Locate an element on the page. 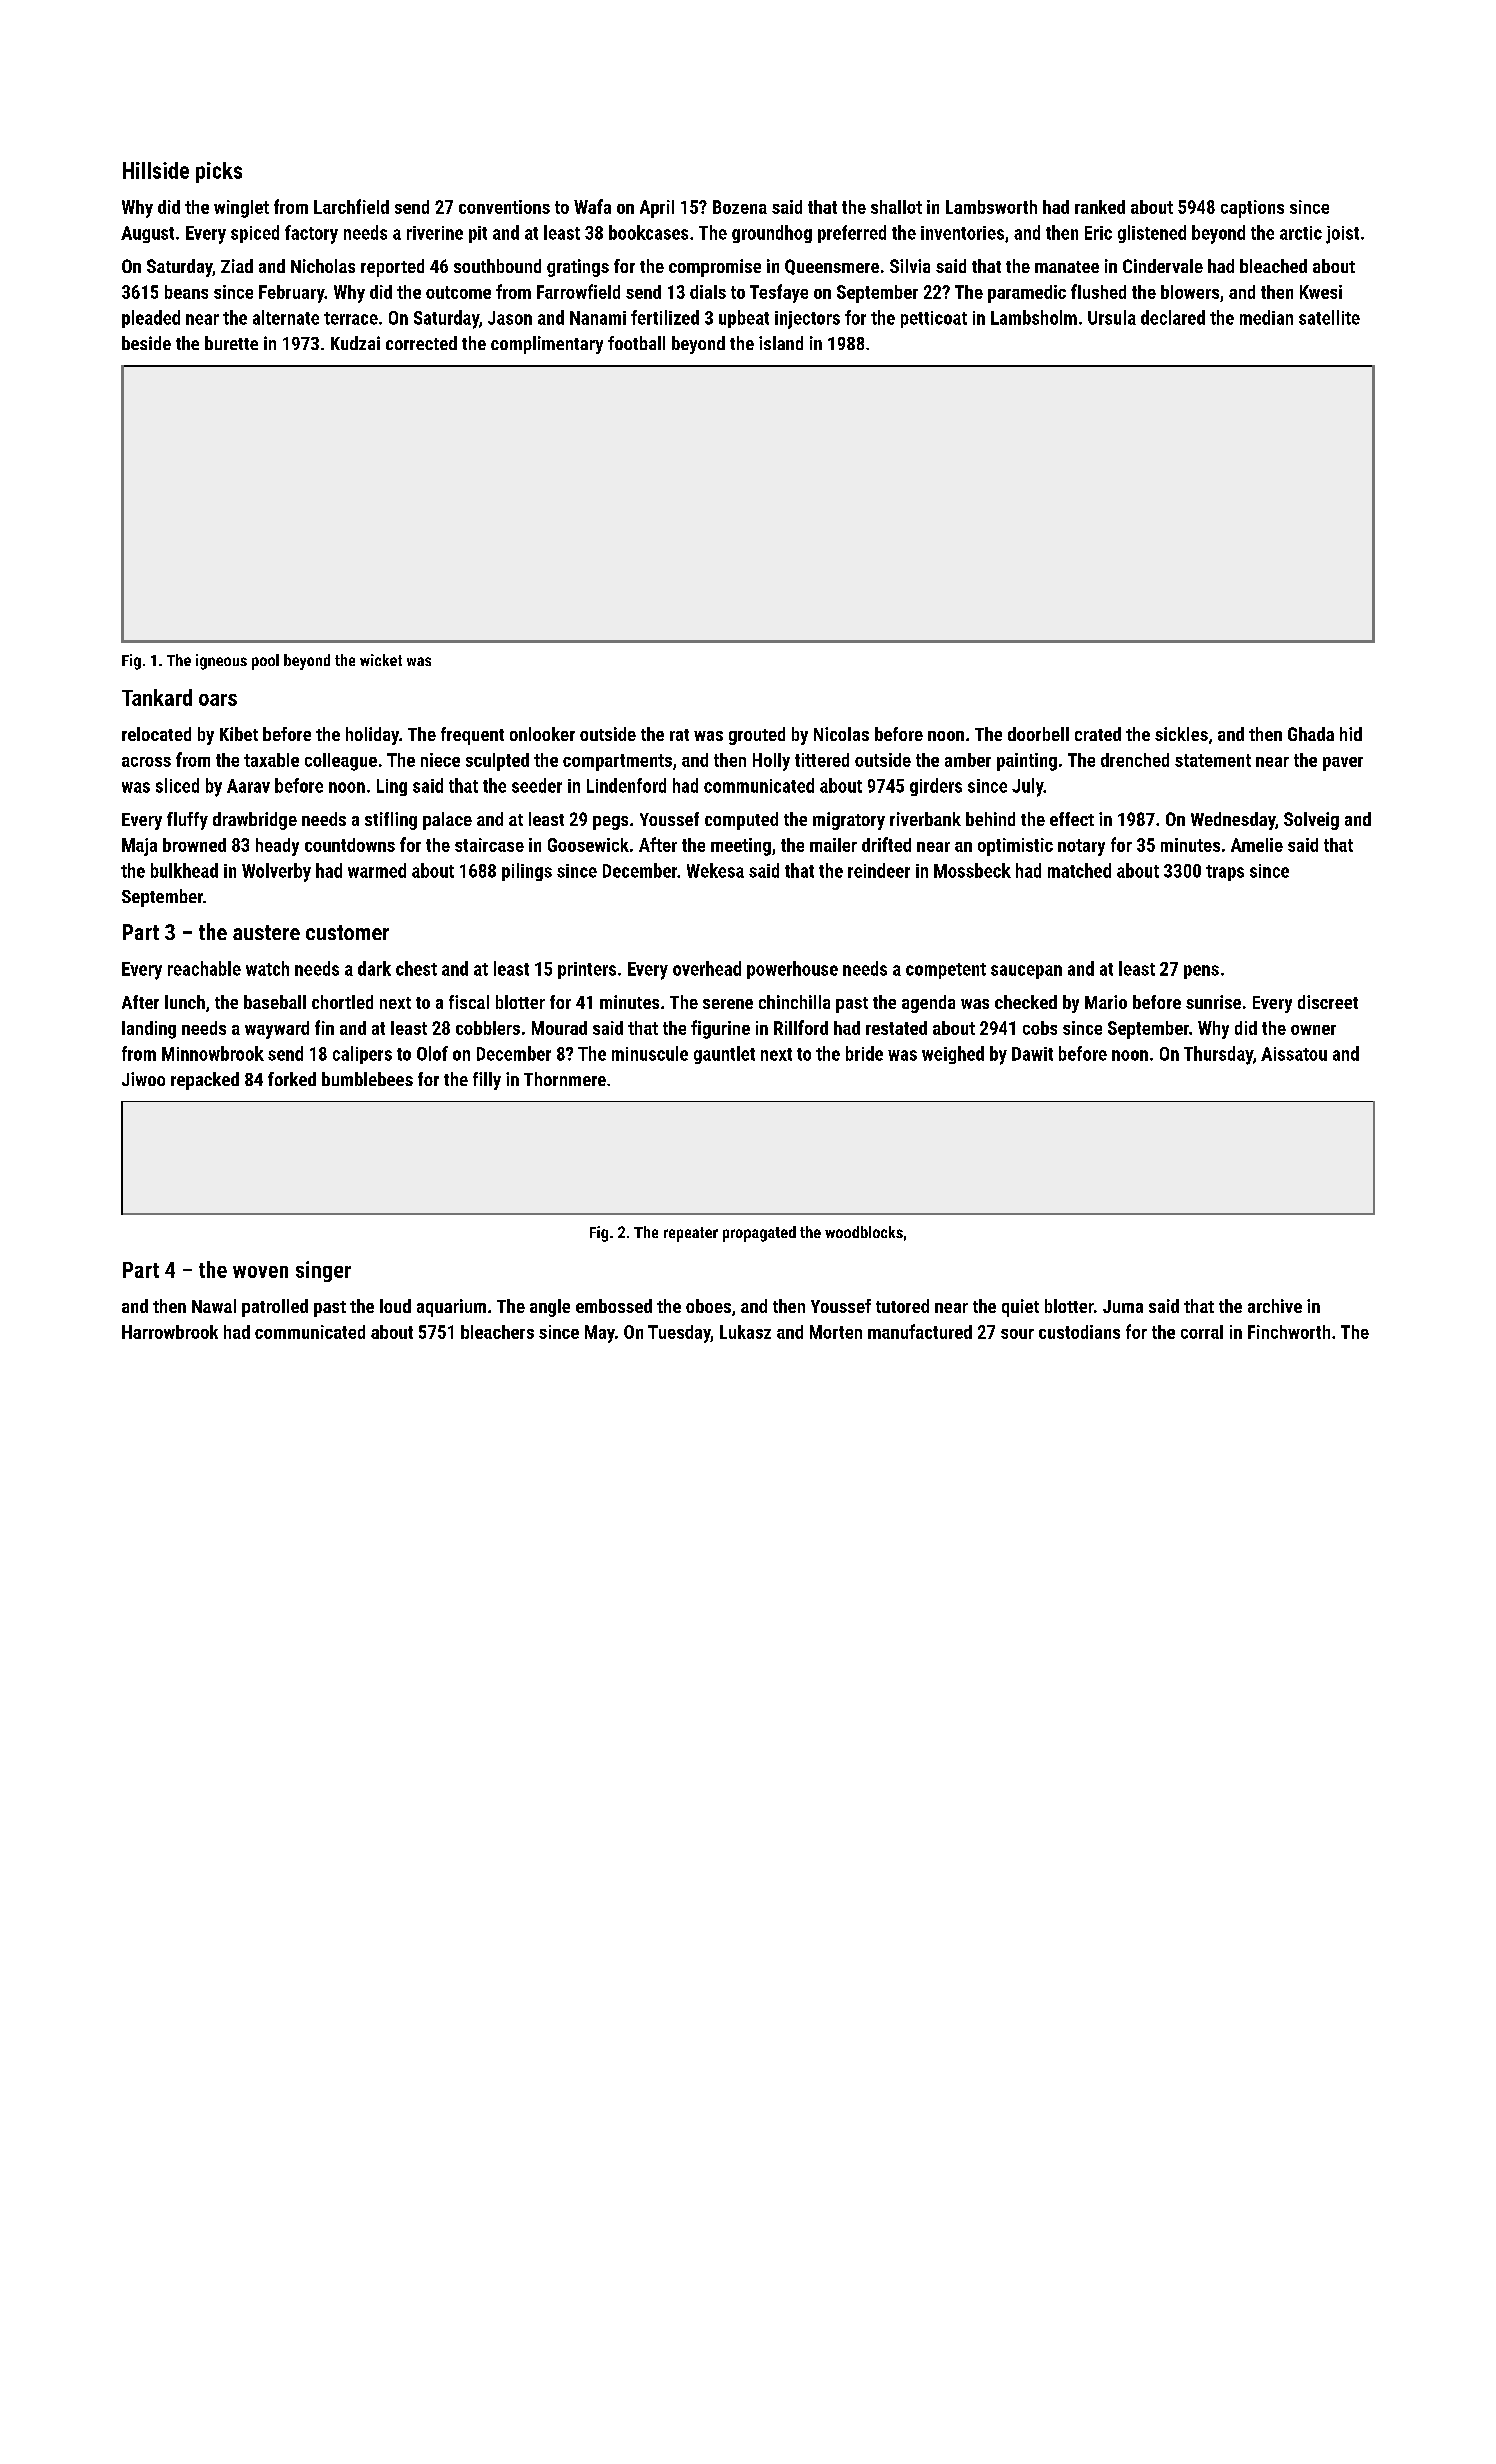 This document has width=1496, height=2464. football is located at coordinates (636, 343).
